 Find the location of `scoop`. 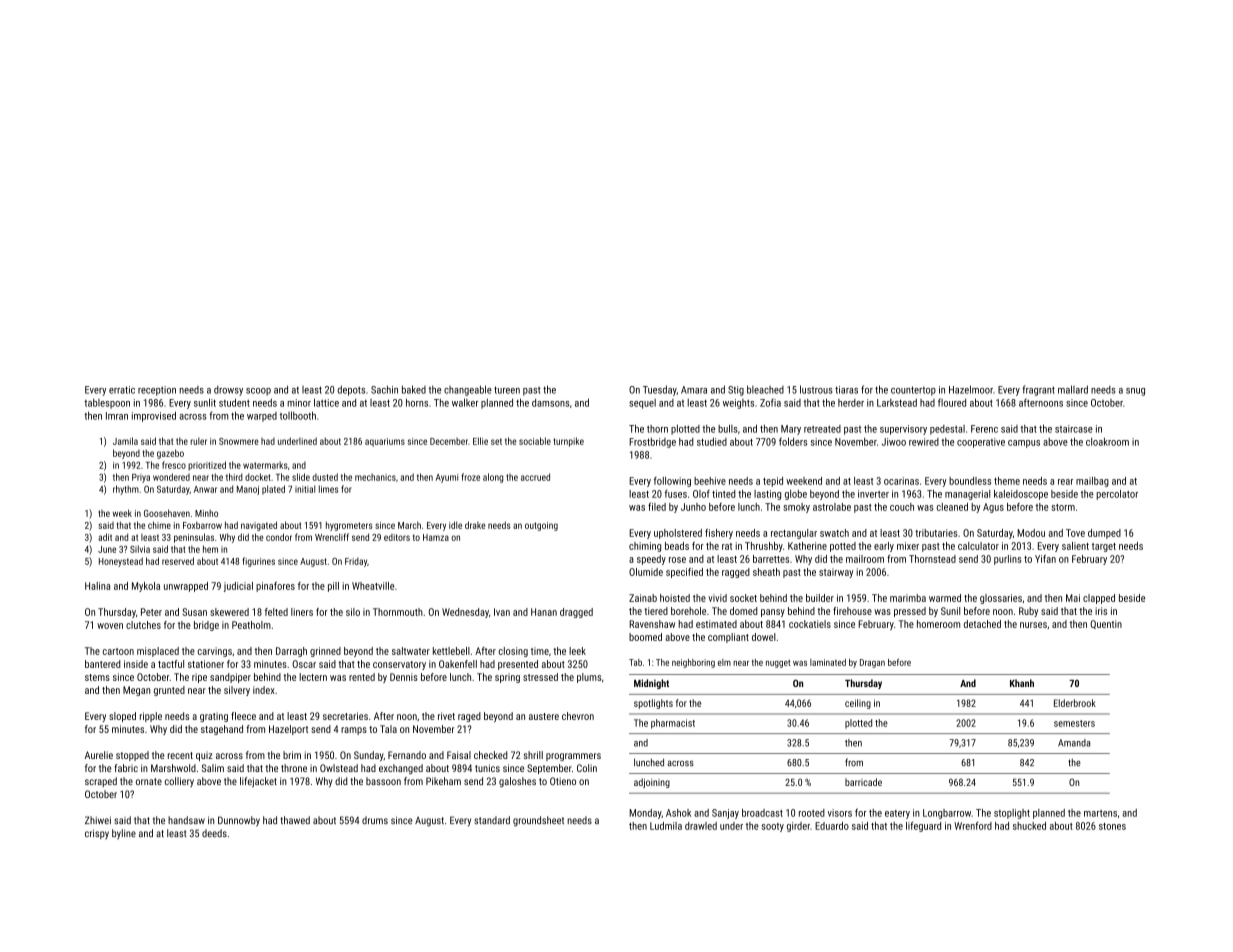

scoop is located at coordinates (258, 392).
